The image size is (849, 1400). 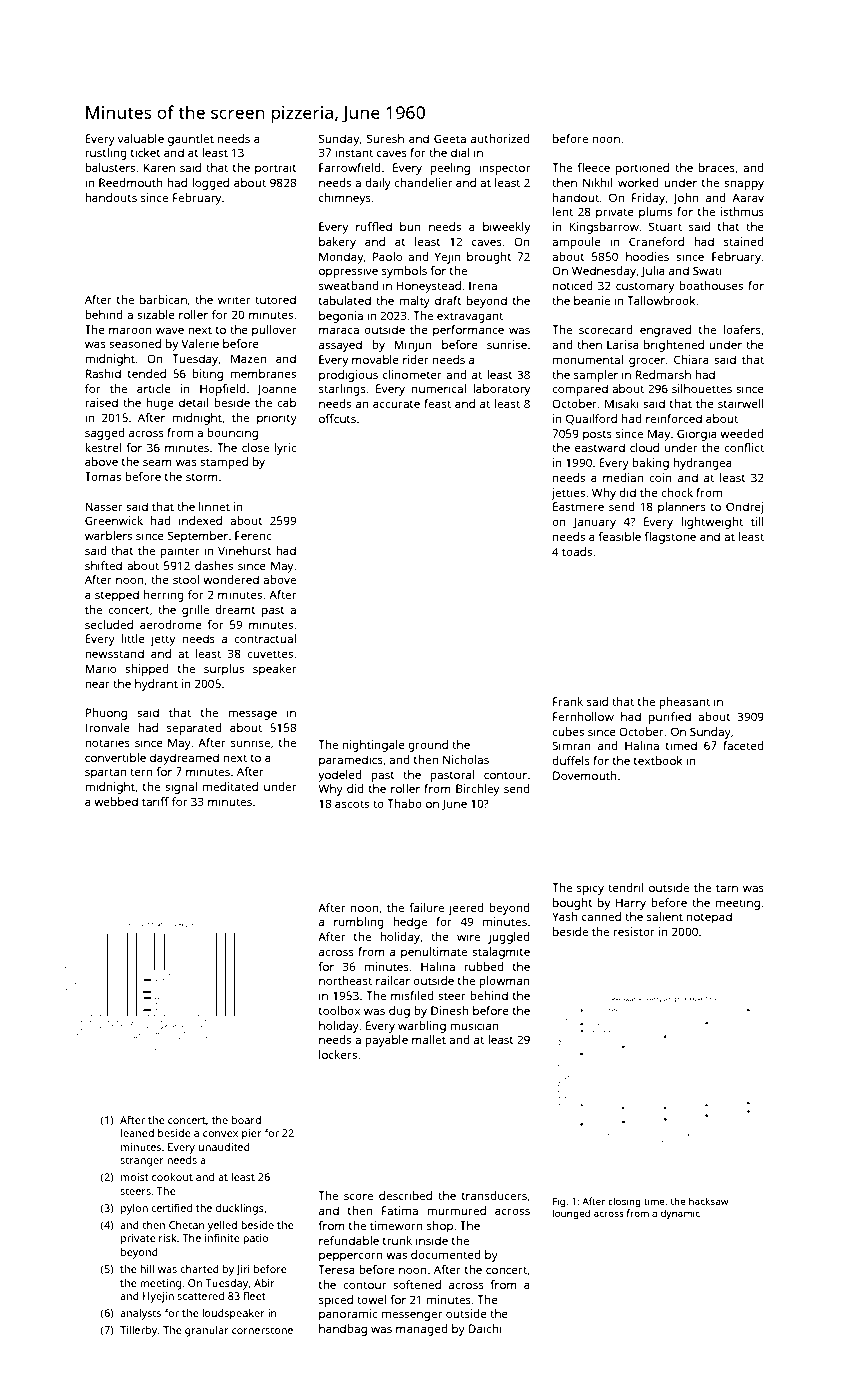 What do you see at coordinates (494, 1195) in the image?
I see `transducers` at bounding box center [494, 1195].
